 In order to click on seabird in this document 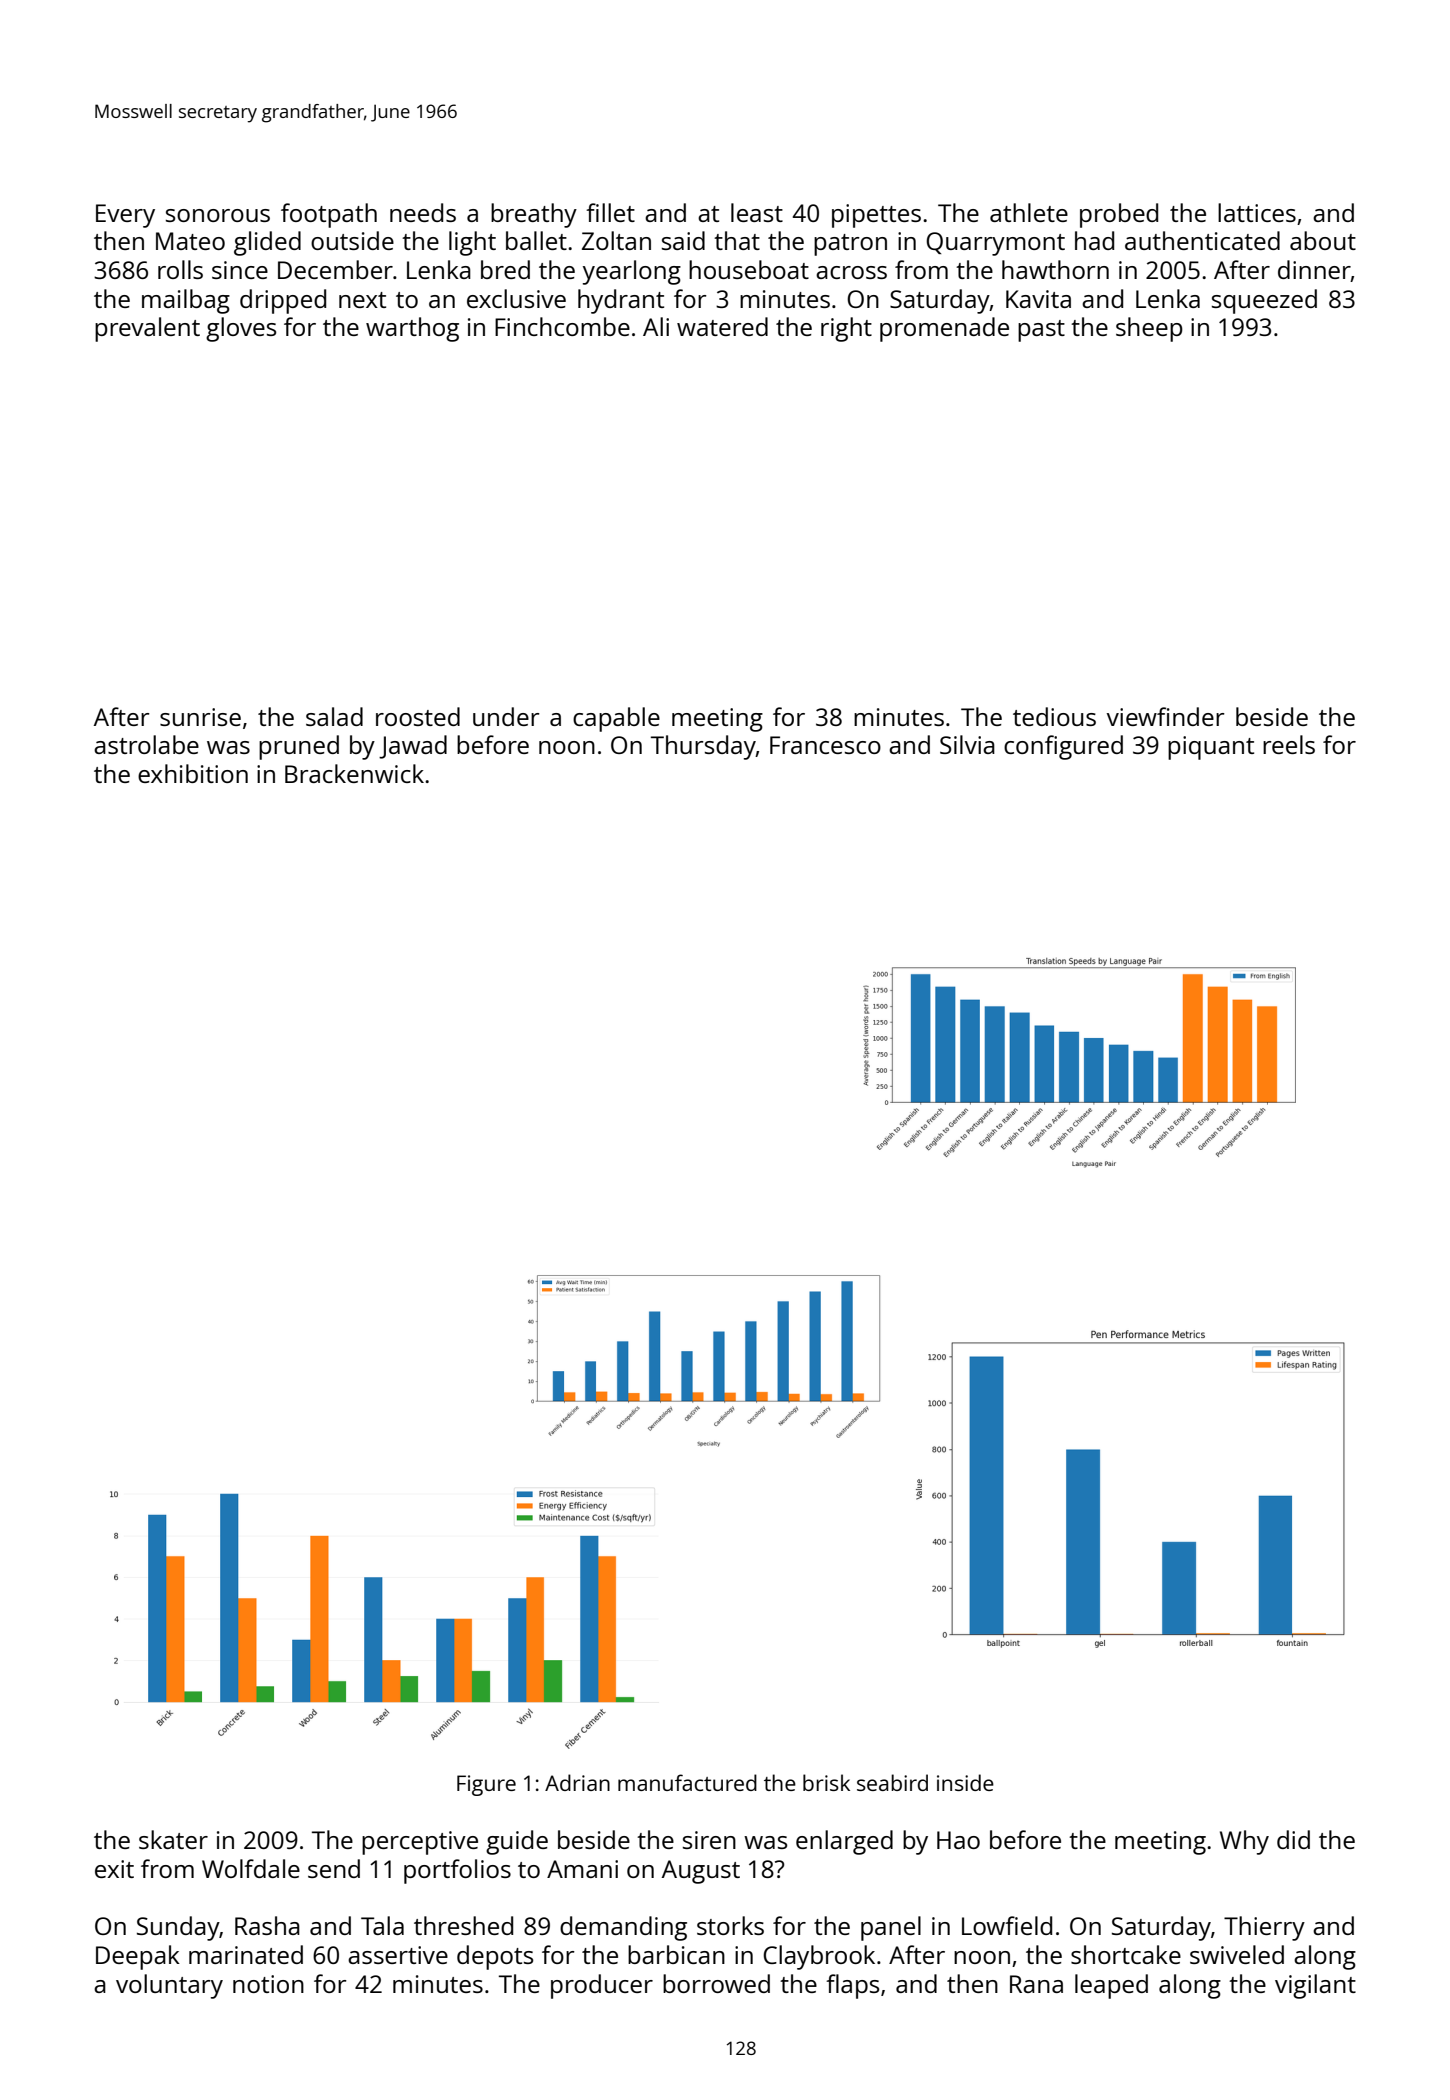, I will do `click(892, 1782)`.
